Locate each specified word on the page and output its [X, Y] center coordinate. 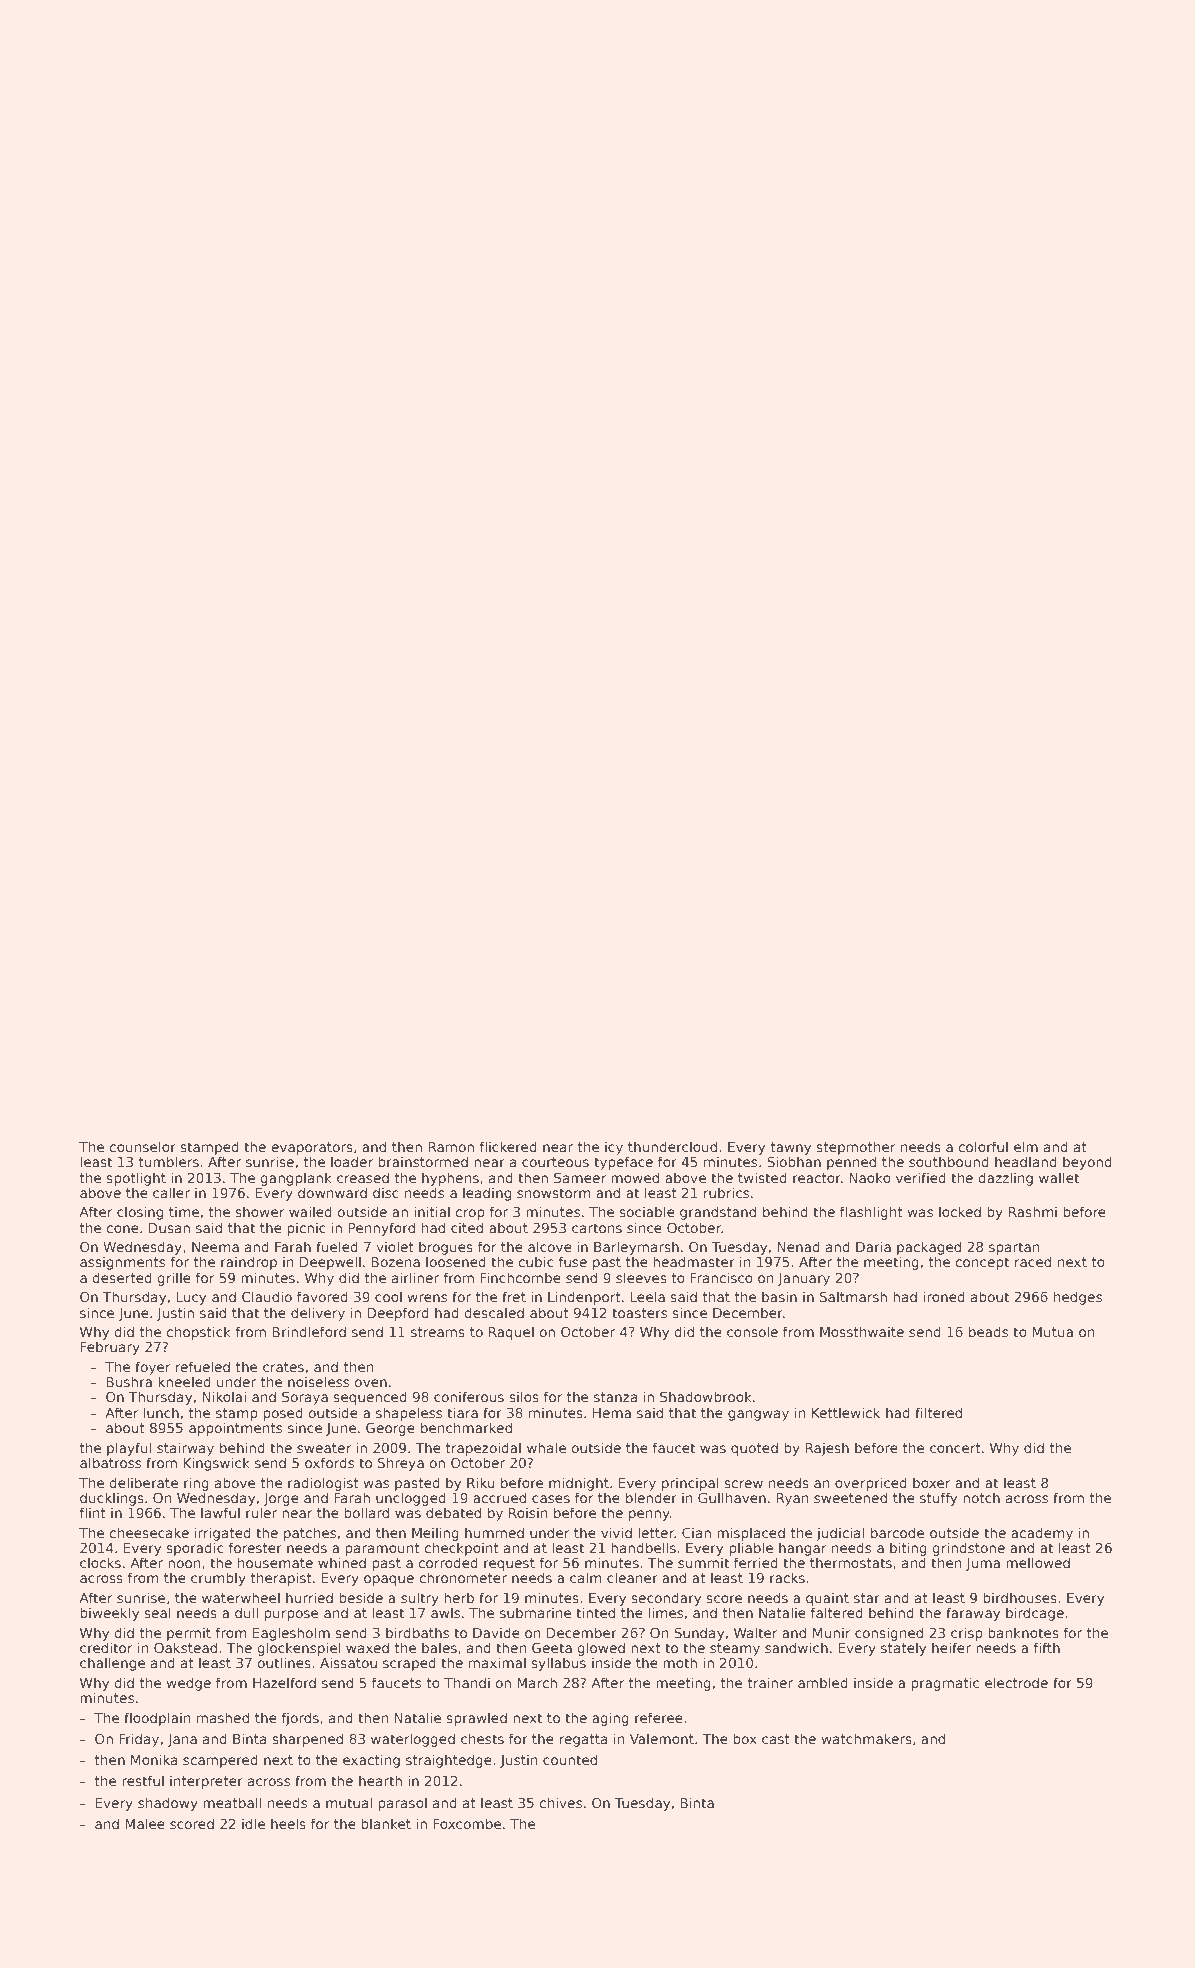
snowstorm [554, 1193]
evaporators [312, 1148]
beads [988, 1331]
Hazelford [284, 1682]
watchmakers [867, 1738]
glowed [601, 1649]
